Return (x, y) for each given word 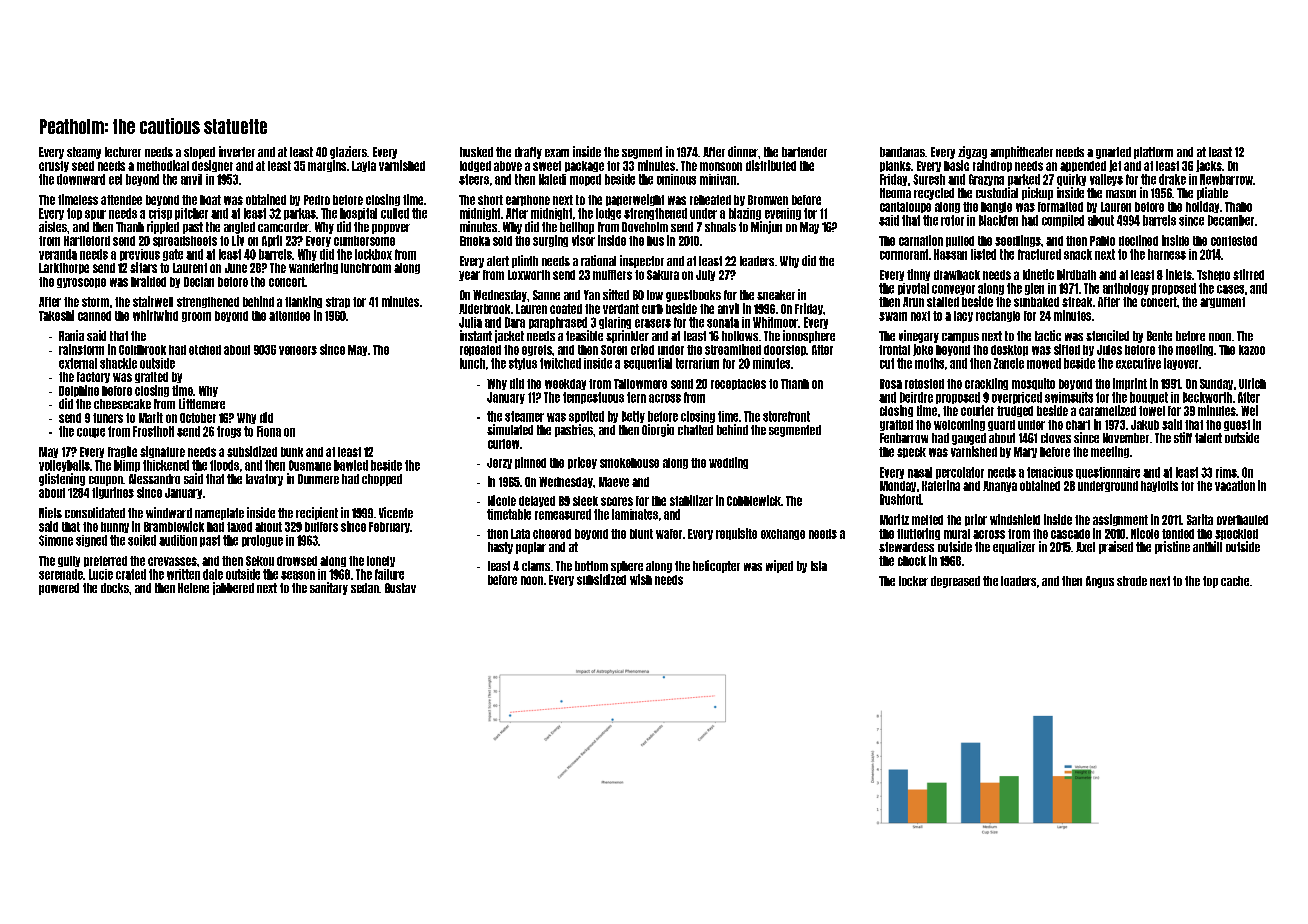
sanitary (329, 588)
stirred (1248, 274)
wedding (728, 463)
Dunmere (318, 479)
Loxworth (529, 275)
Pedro (317, 200)
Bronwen (768, 200)
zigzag (972, 152)
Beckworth (1207, 397)
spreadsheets (185, 241)
